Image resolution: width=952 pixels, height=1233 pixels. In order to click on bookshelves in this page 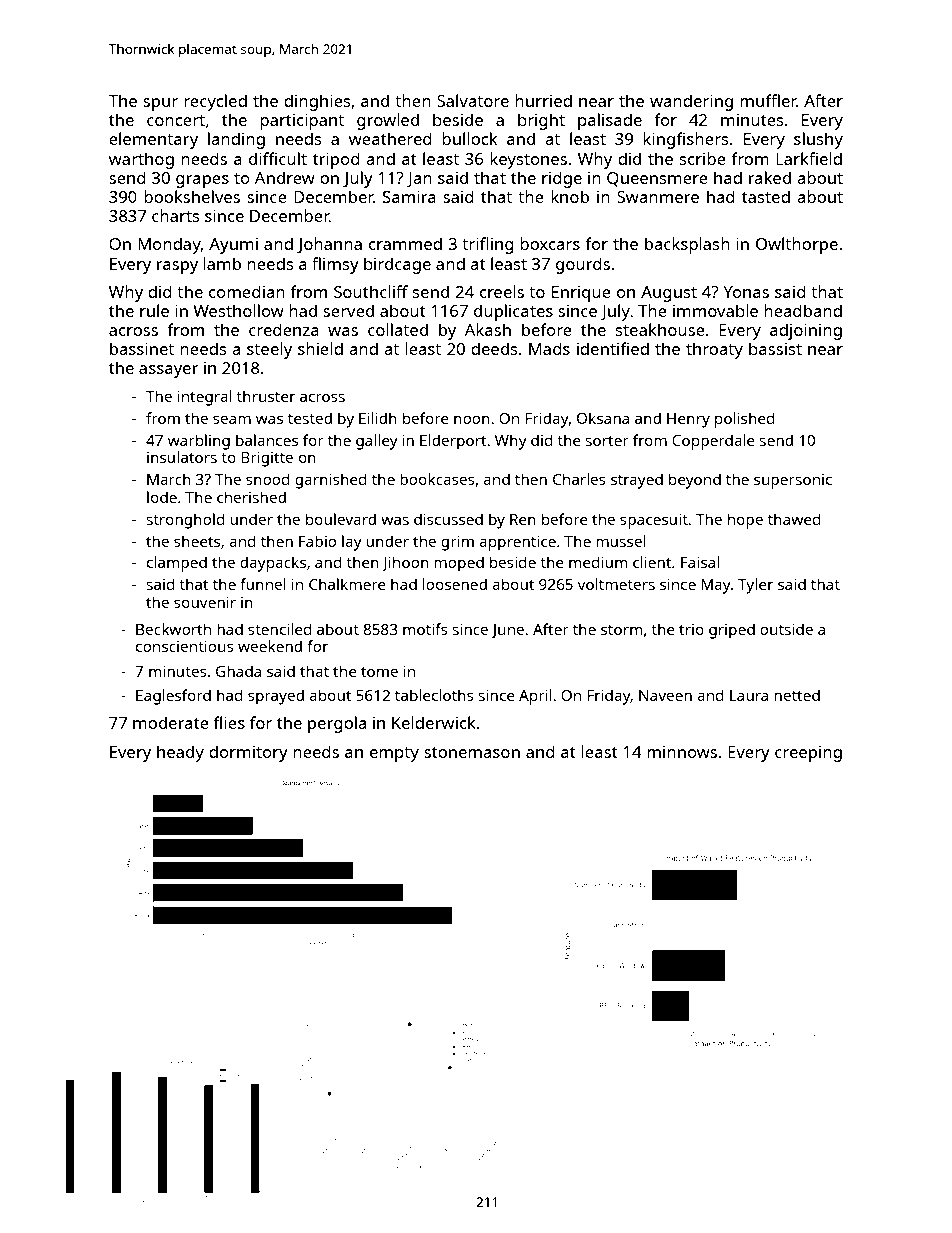, I will do `click(192, 196)`.
